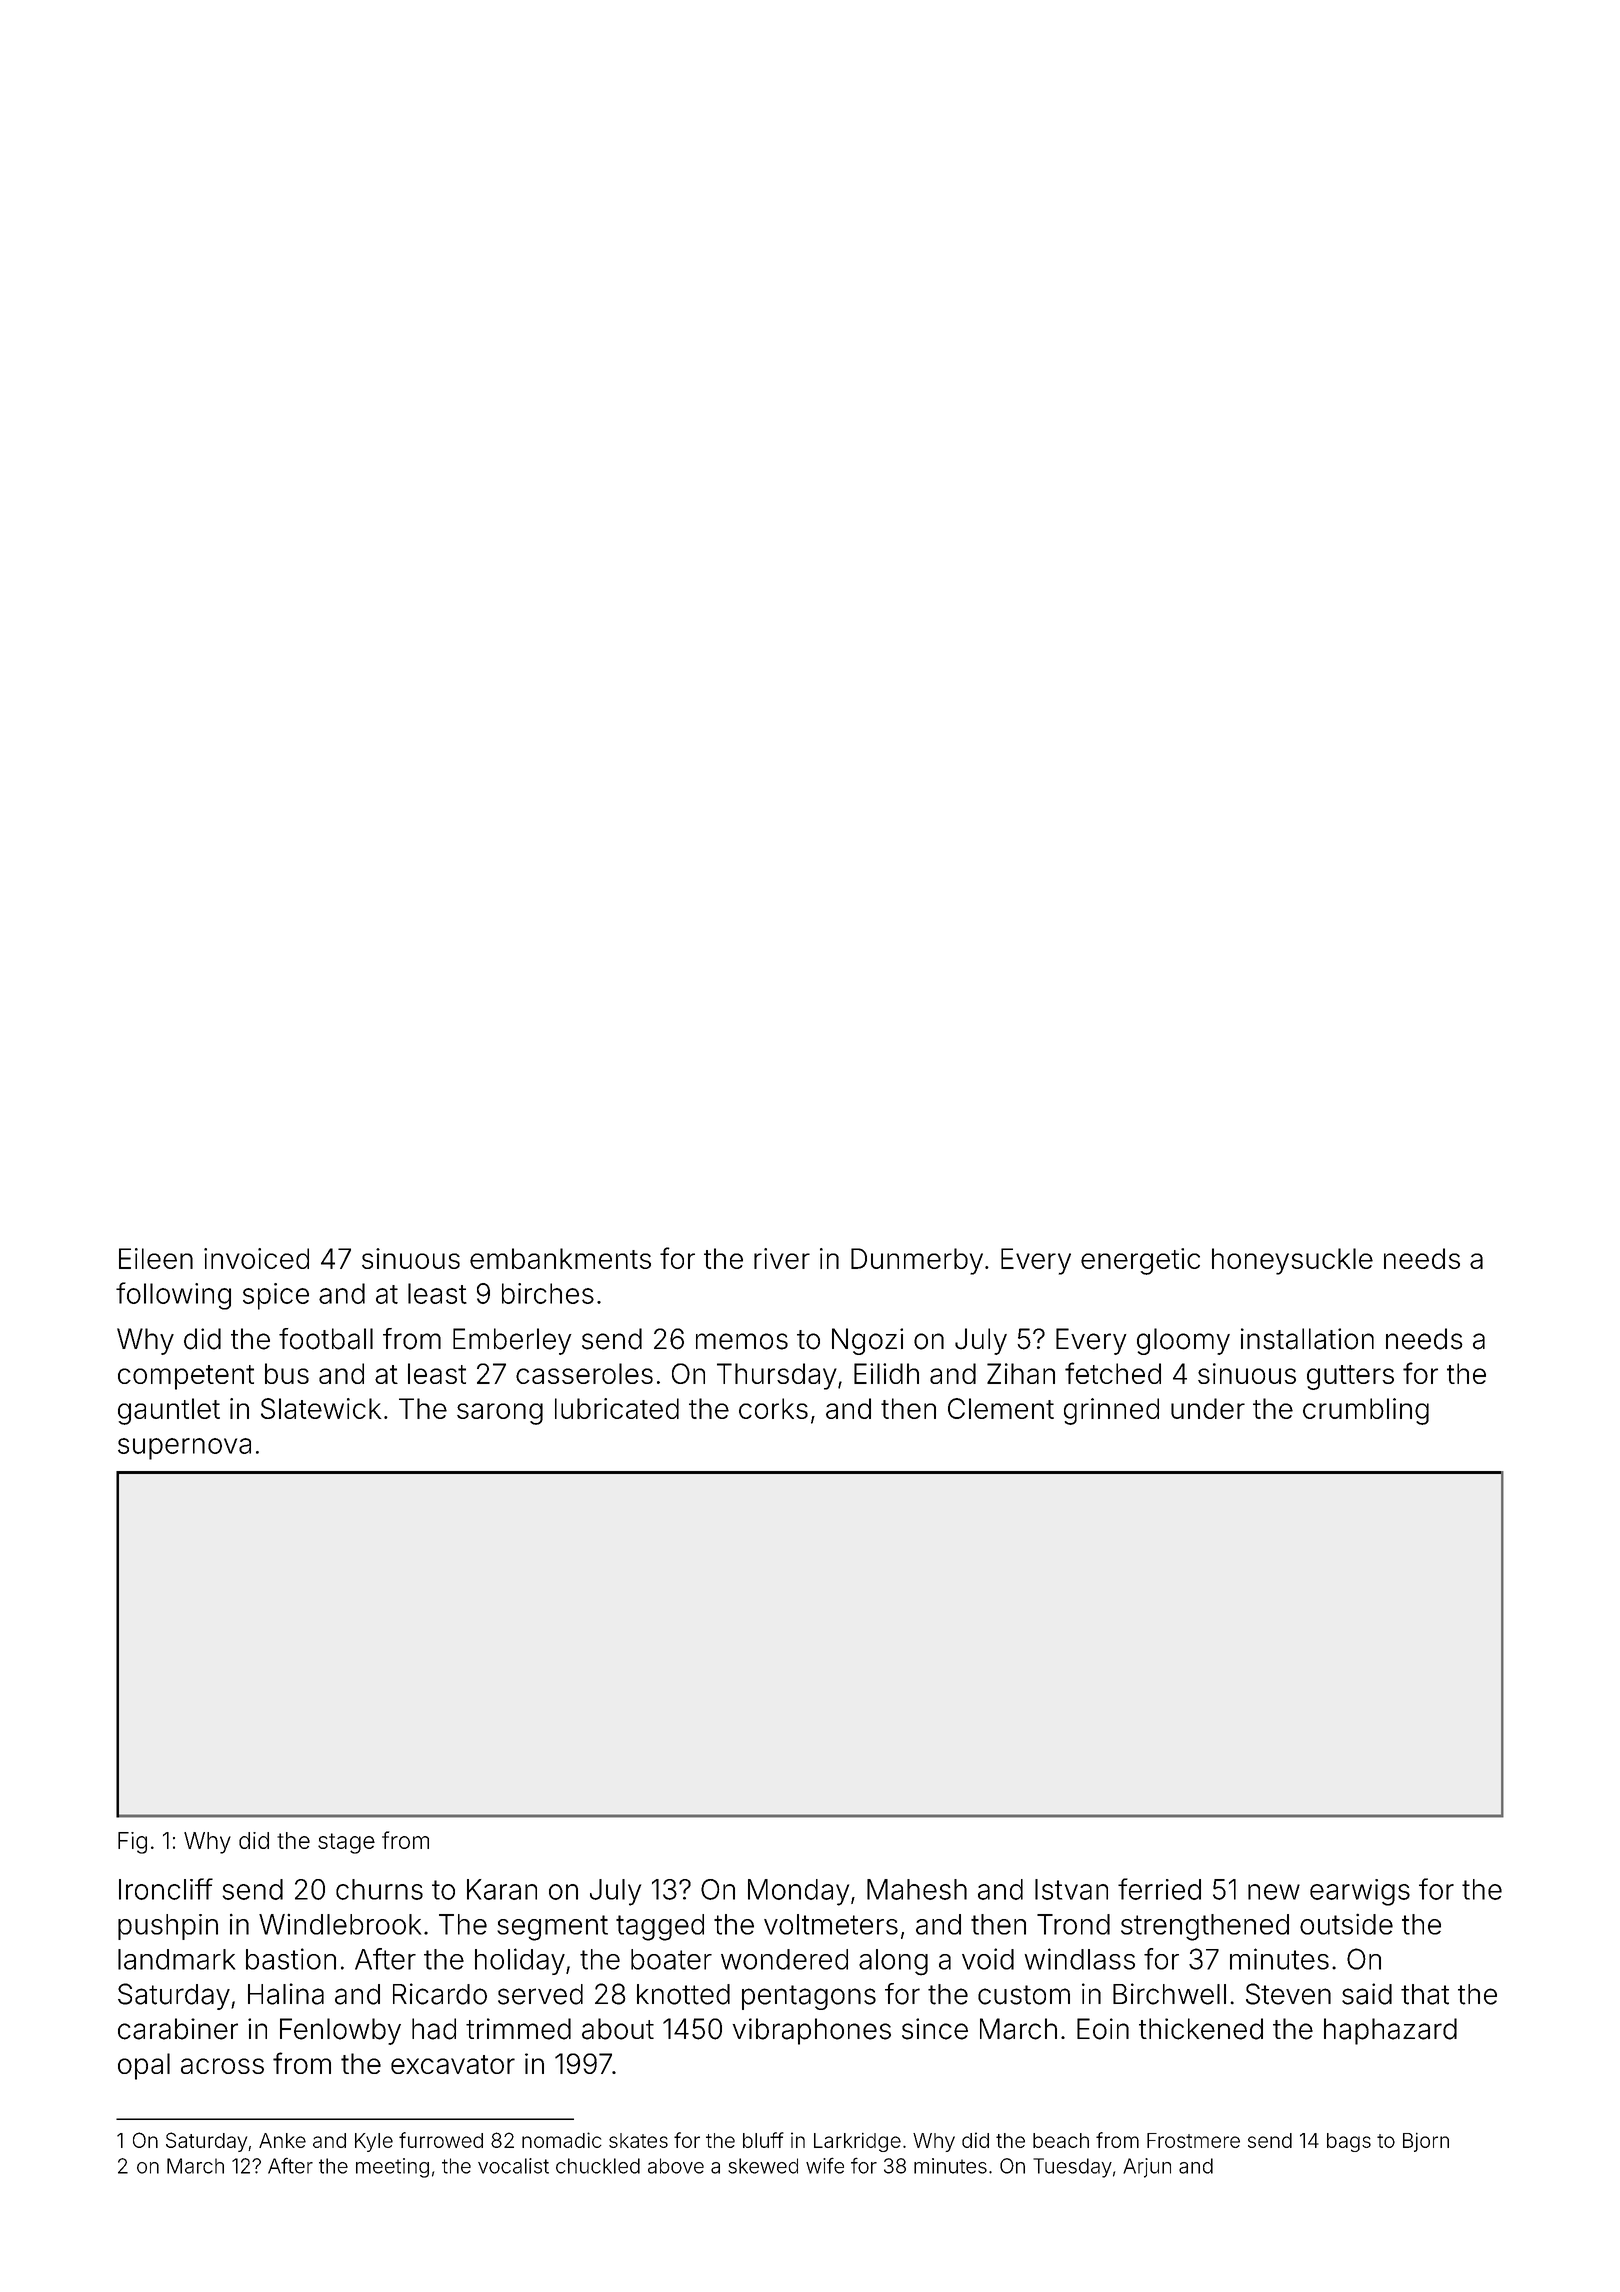  Describe the element at coordinates (1292, 1261) in the document. I see `honeysuckle` at that location.
